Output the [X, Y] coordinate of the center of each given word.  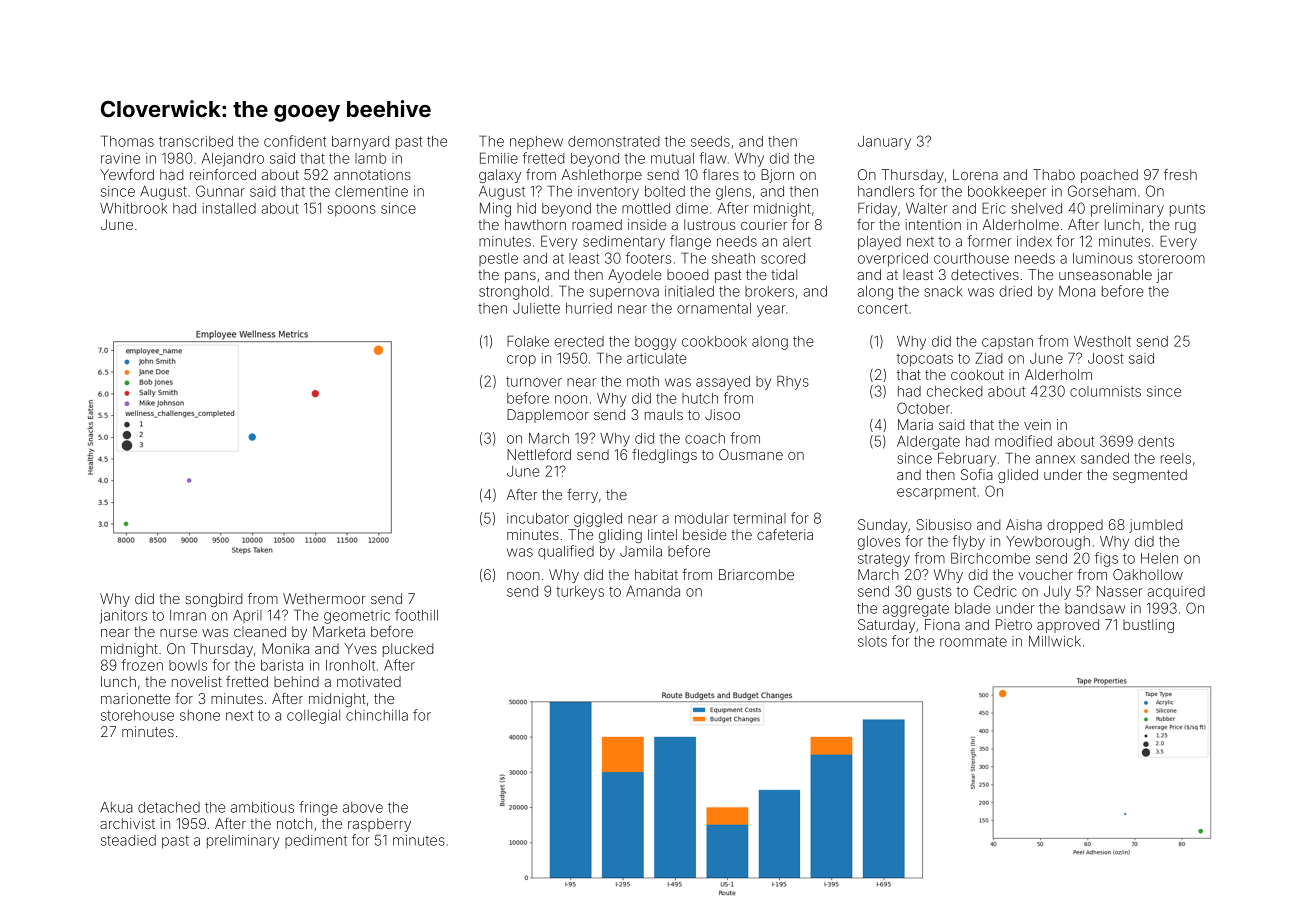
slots [872, 641]
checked [954, 391]
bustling [1148, 626]
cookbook [714, 341]
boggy [655, 343]
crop [521, 361]
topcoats [925, 360]
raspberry [379, 825]
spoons [352, 211]
